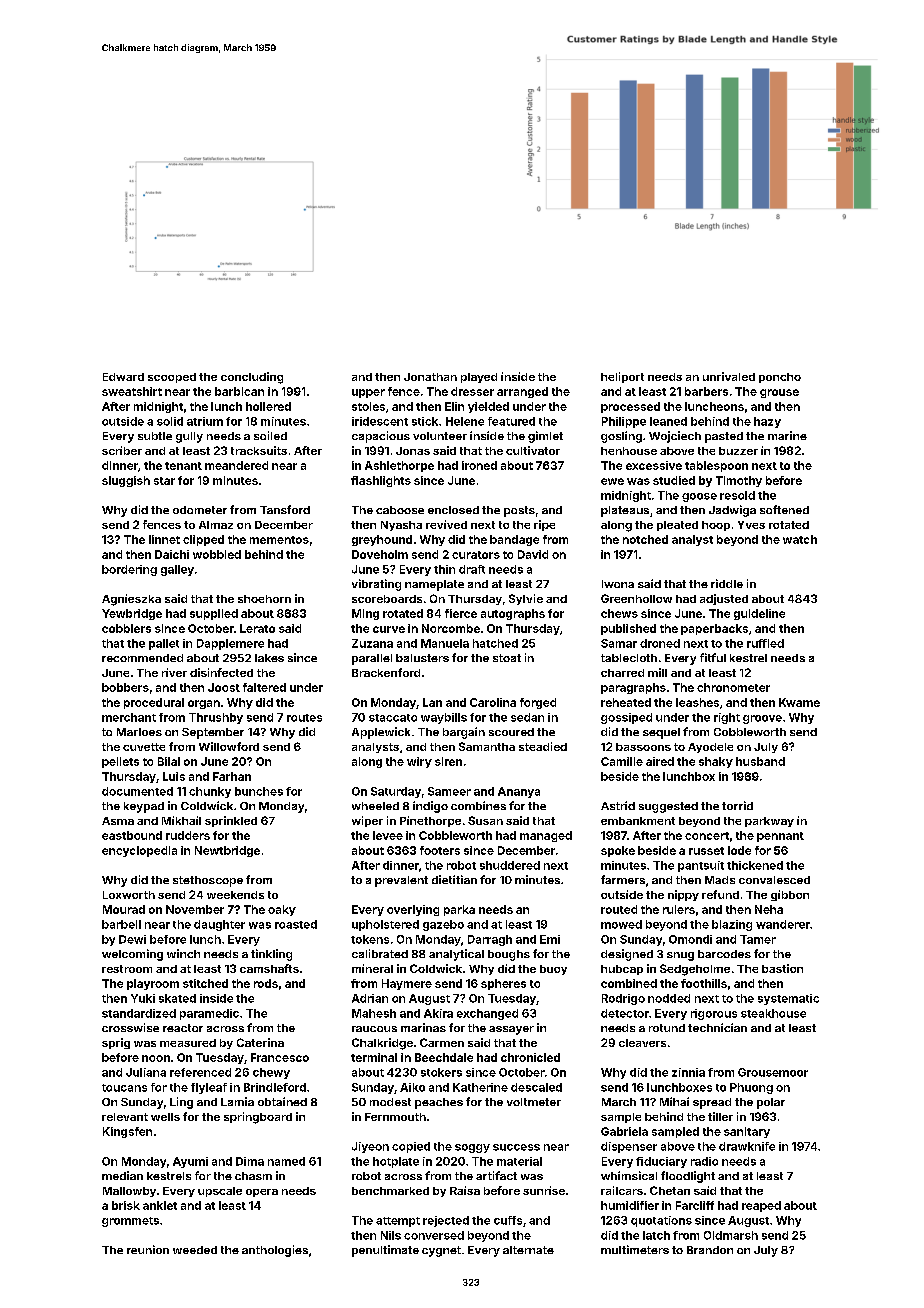  Describe the element at coordinates (534, 1102) in the screenshot. I see `voltmeter` at that location.
